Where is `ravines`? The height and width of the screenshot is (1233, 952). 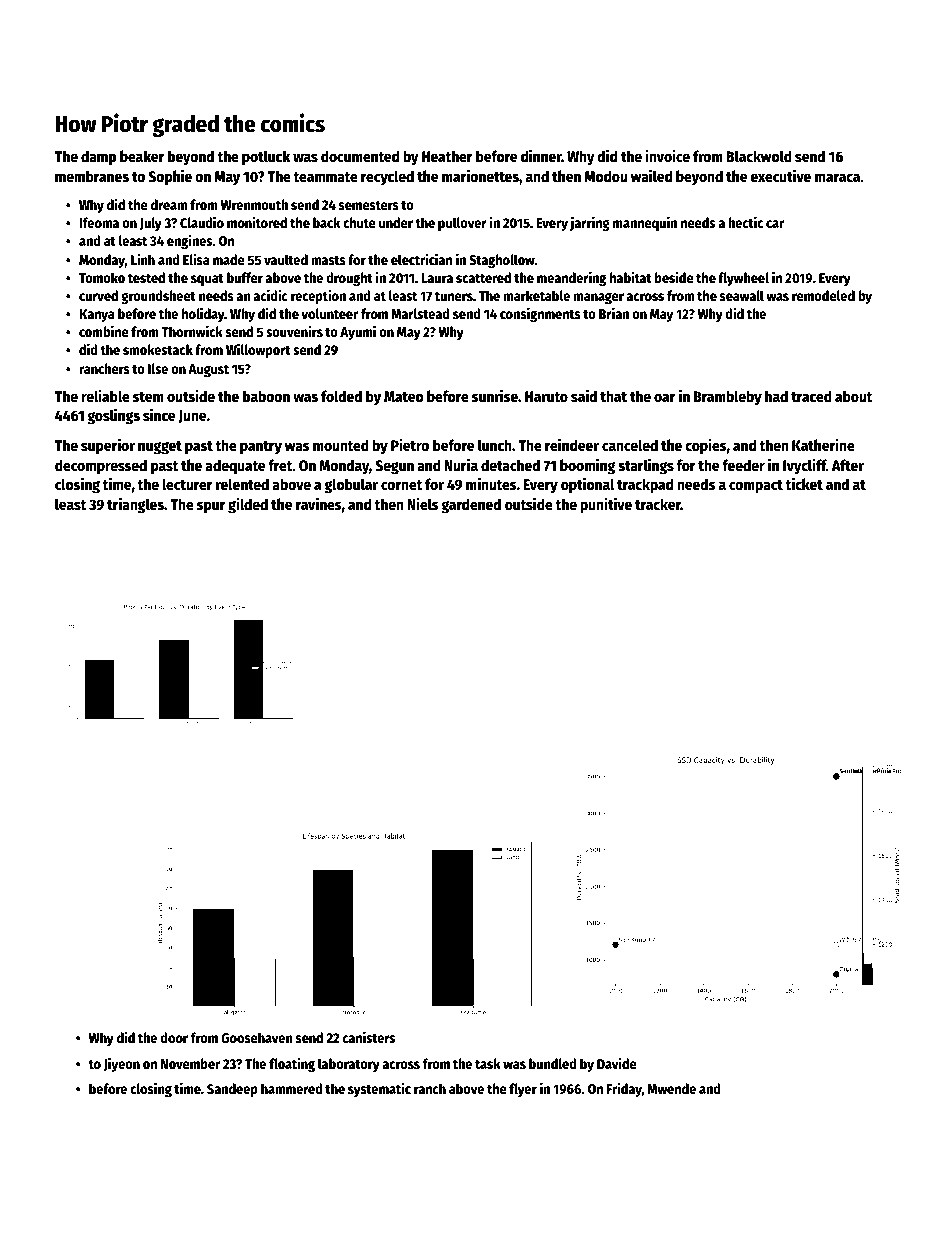
ravines is located at coordinates (319, 503).
